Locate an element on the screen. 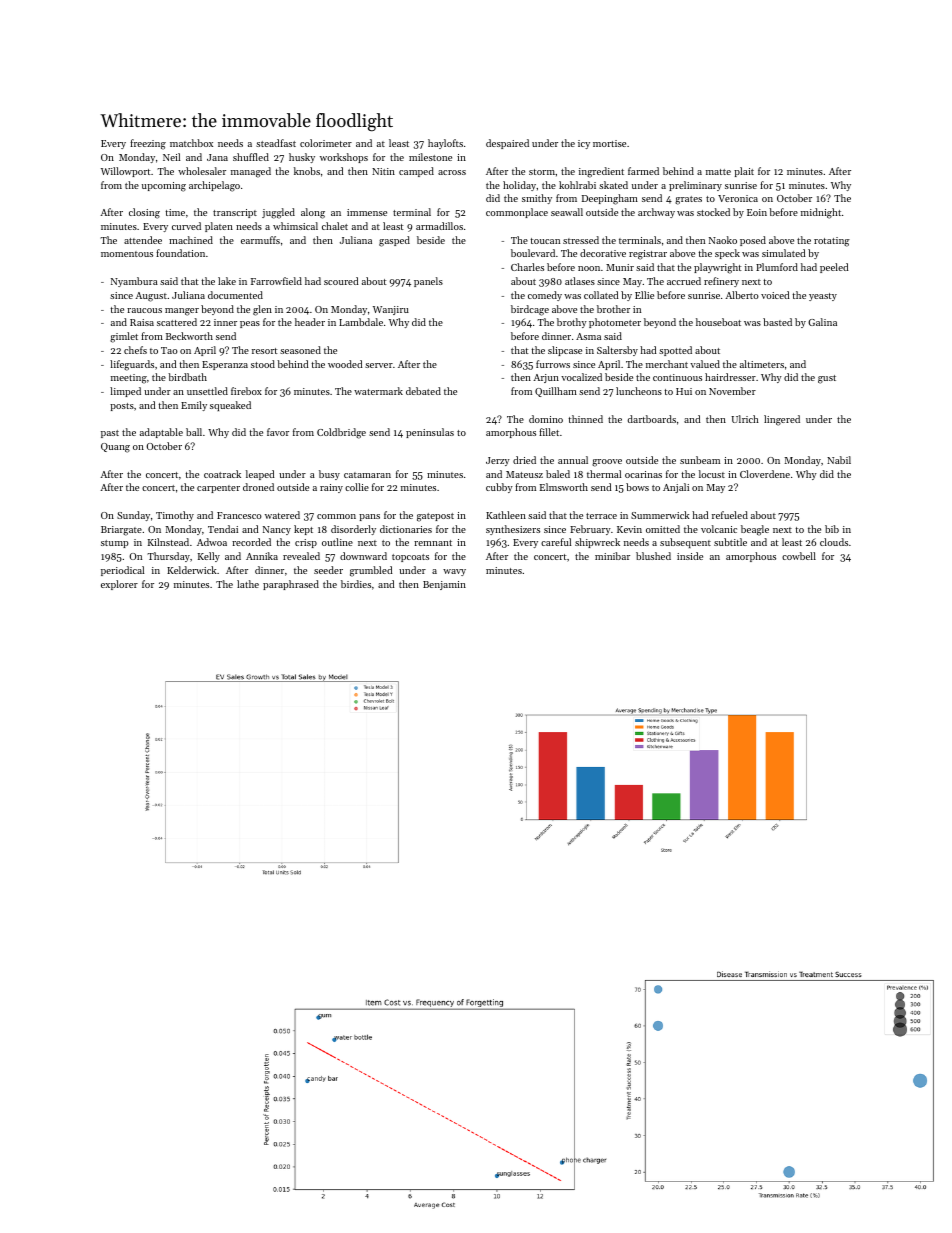  wavy is located at coordinates (454, 572).
